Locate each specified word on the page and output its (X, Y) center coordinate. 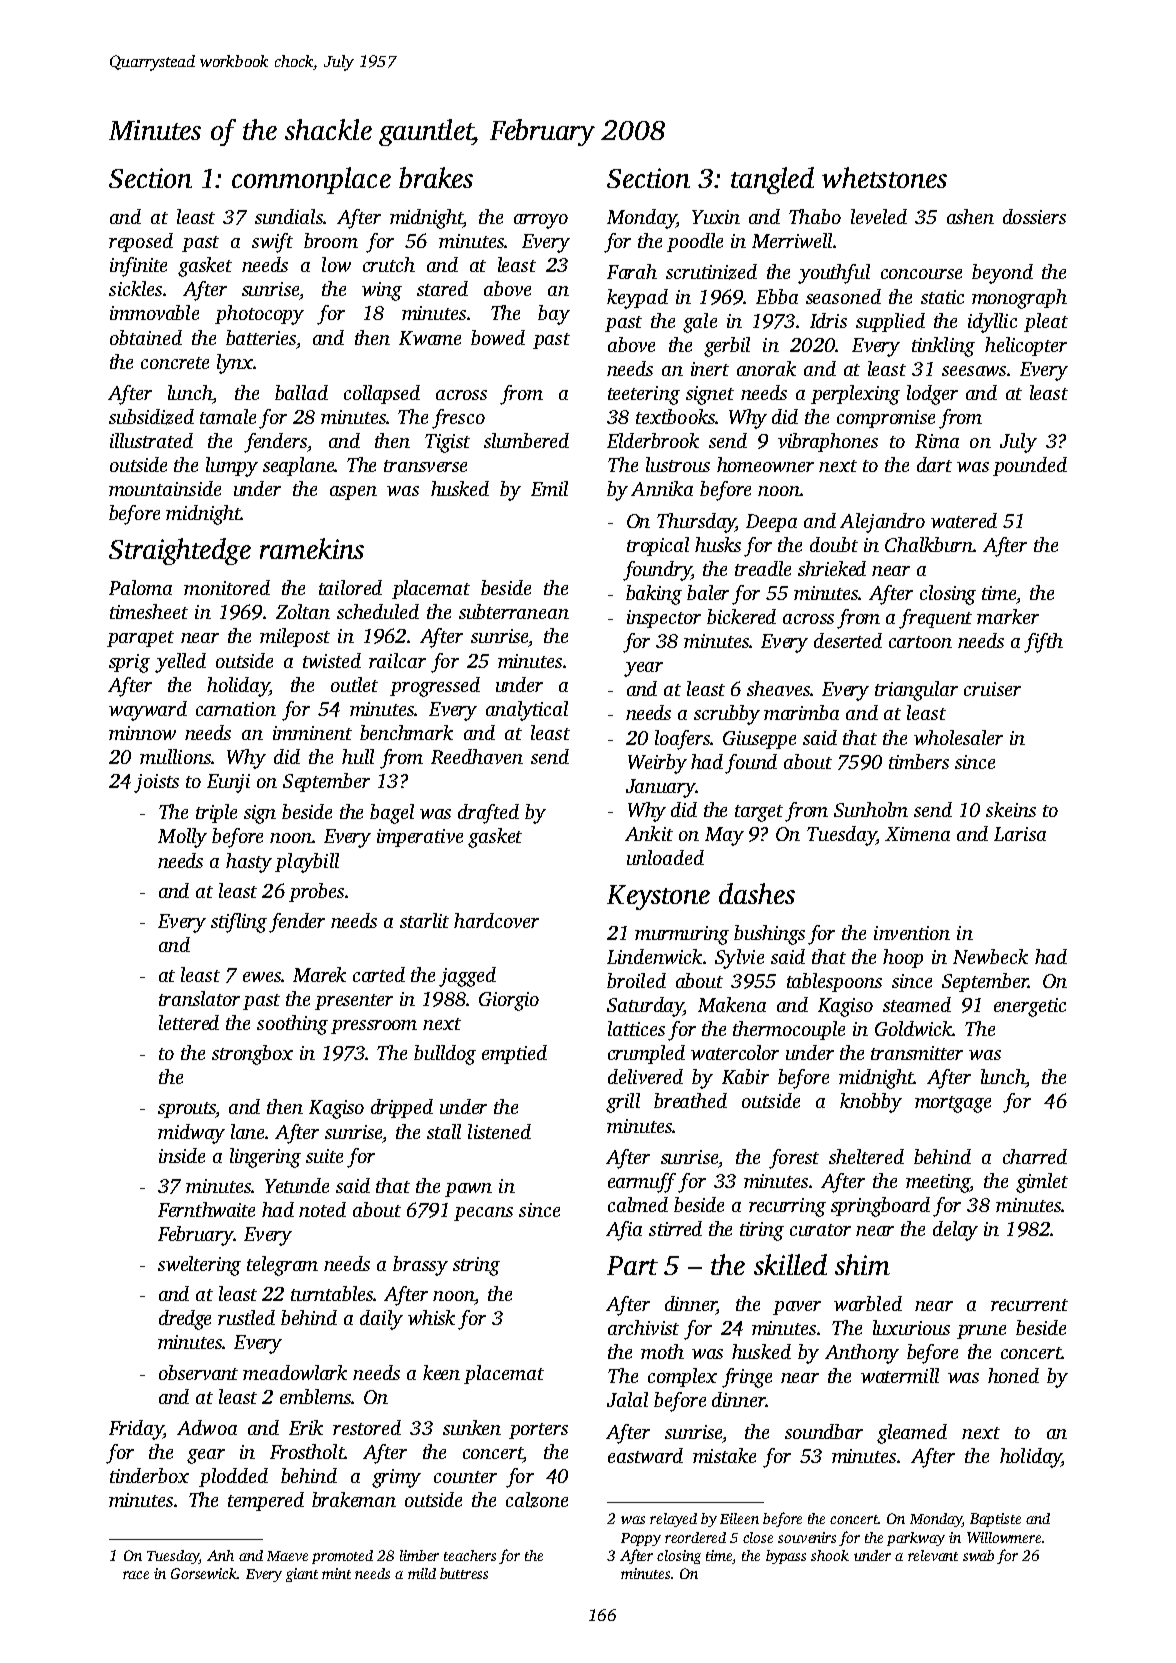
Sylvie (739, 959)
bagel (392, 814)
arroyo (541, 221)
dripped (402, 1108)
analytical (527, 711)
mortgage (953, 1104)
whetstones (884, 177)
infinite (138, 267)
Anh (220, 1555)
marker (1008, 616)
